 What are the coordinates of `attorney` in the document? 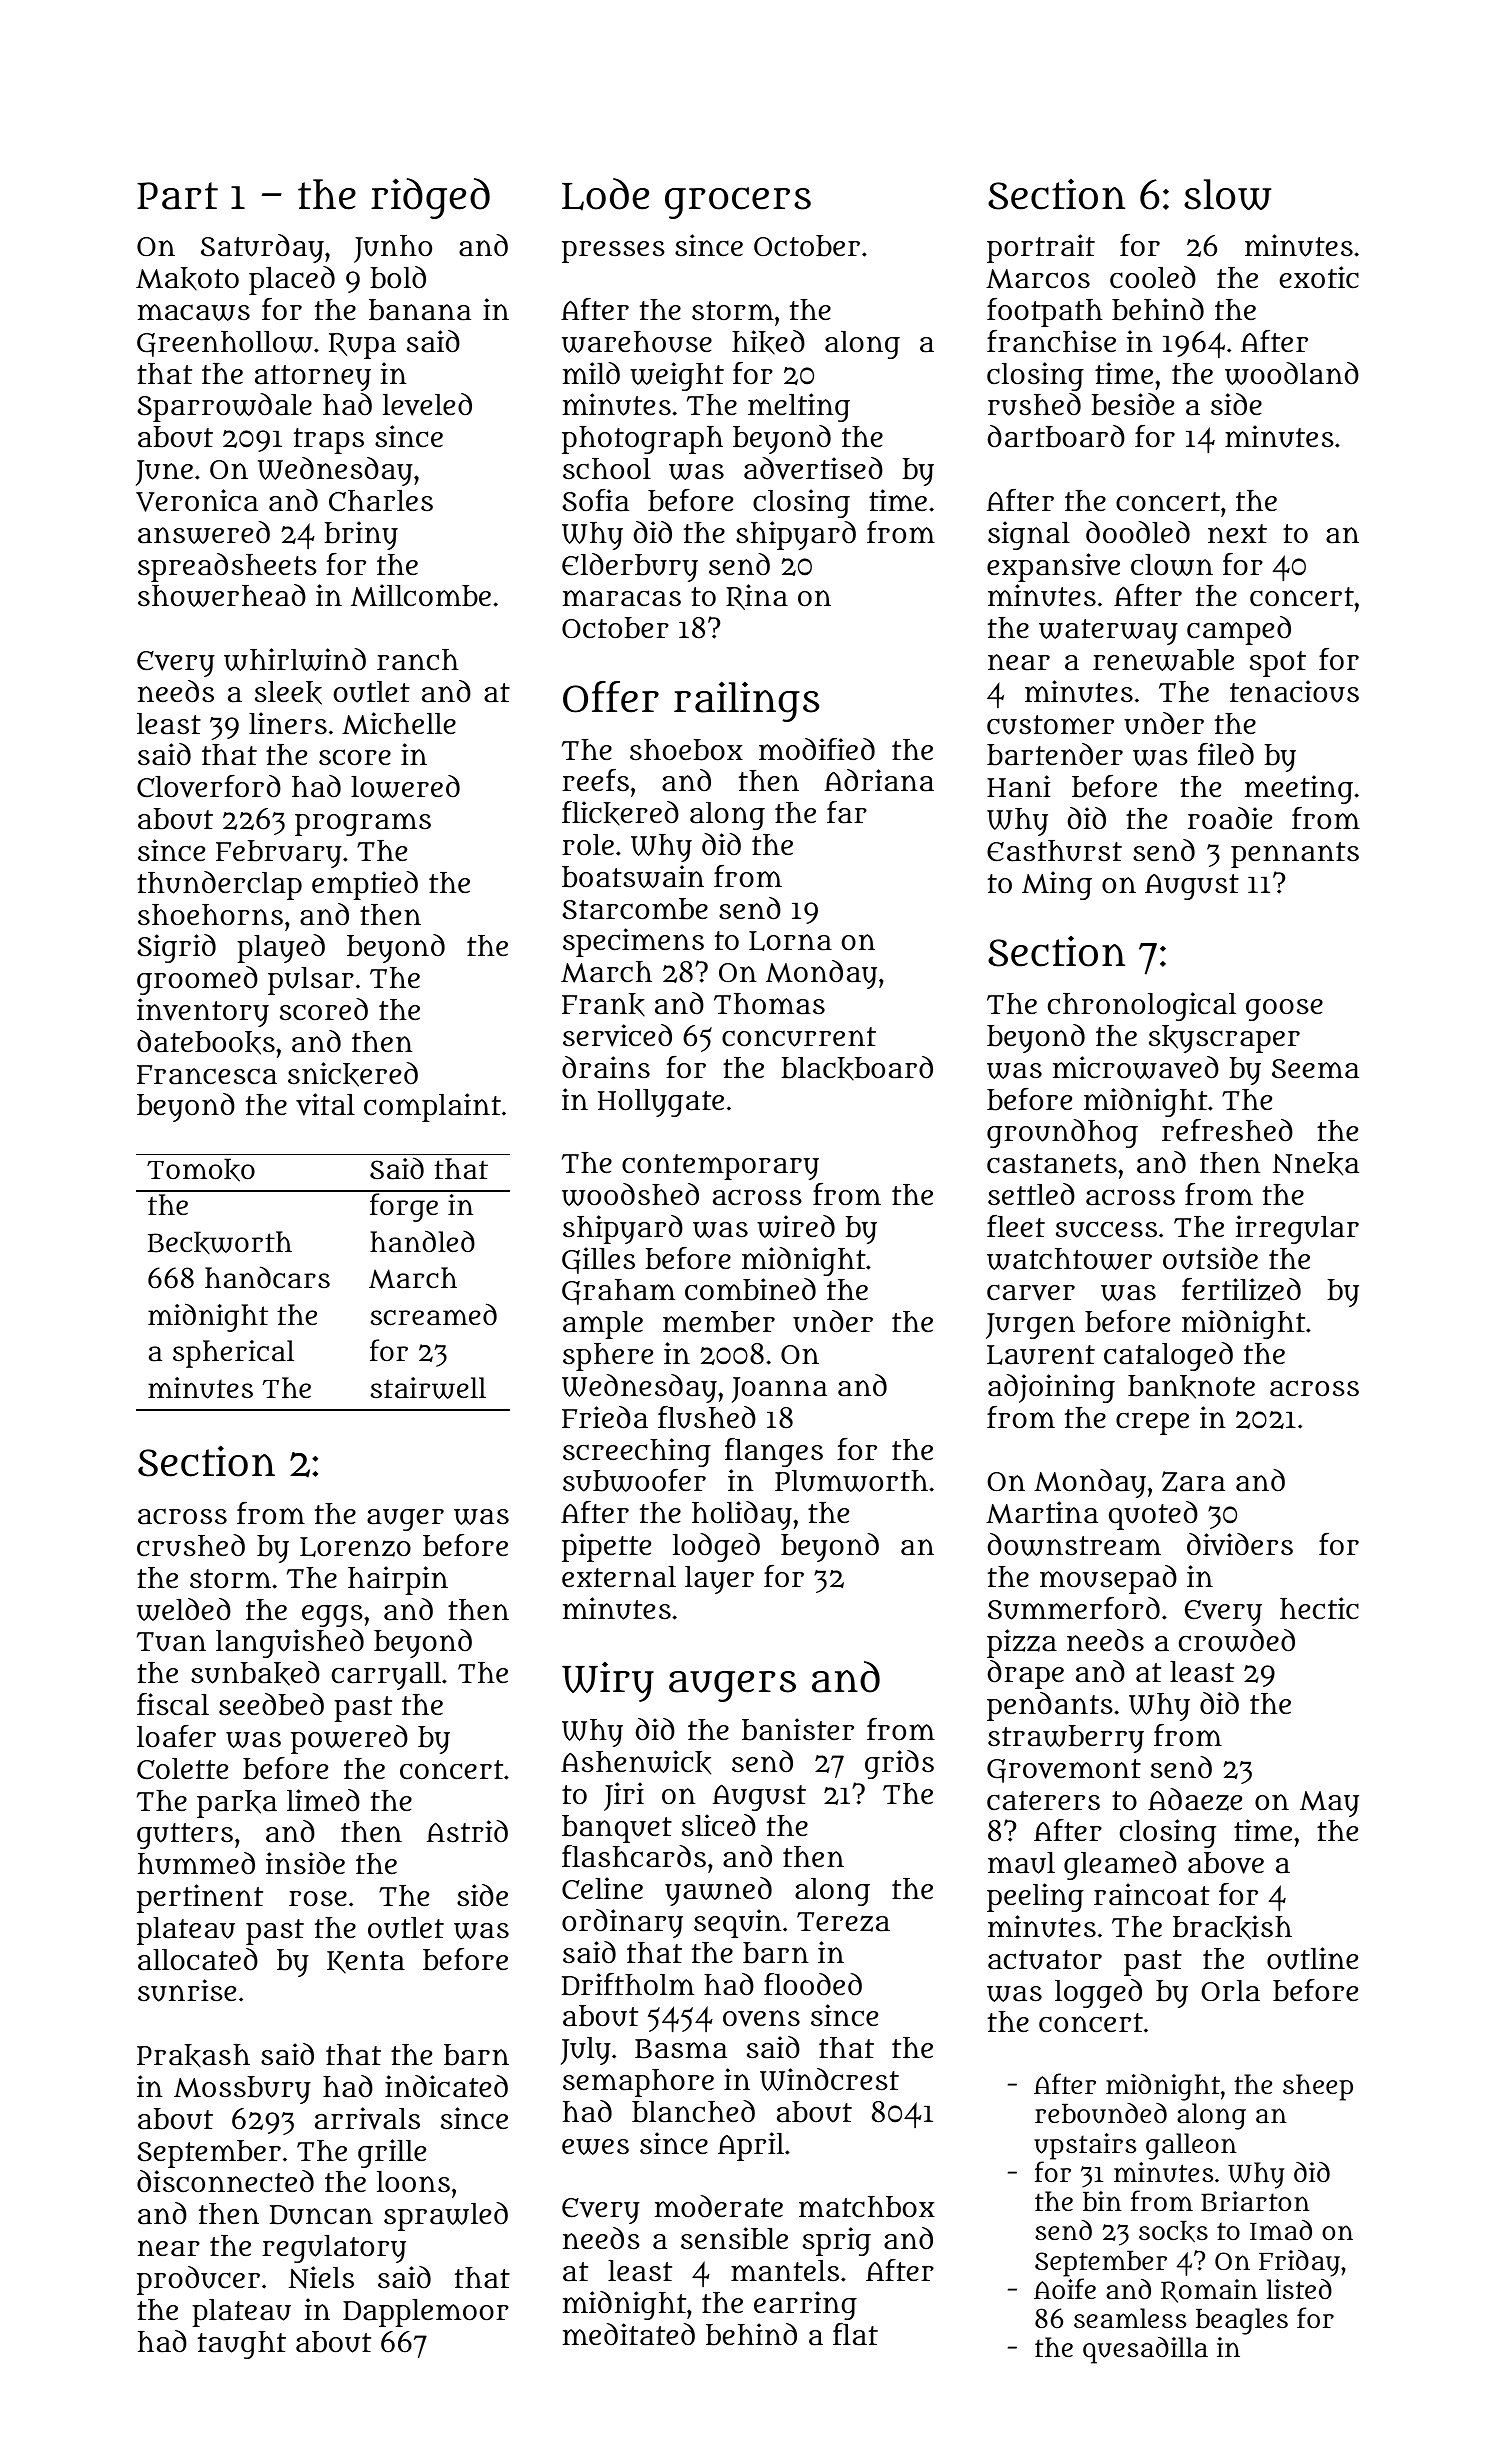 It's located at (313, 378).
